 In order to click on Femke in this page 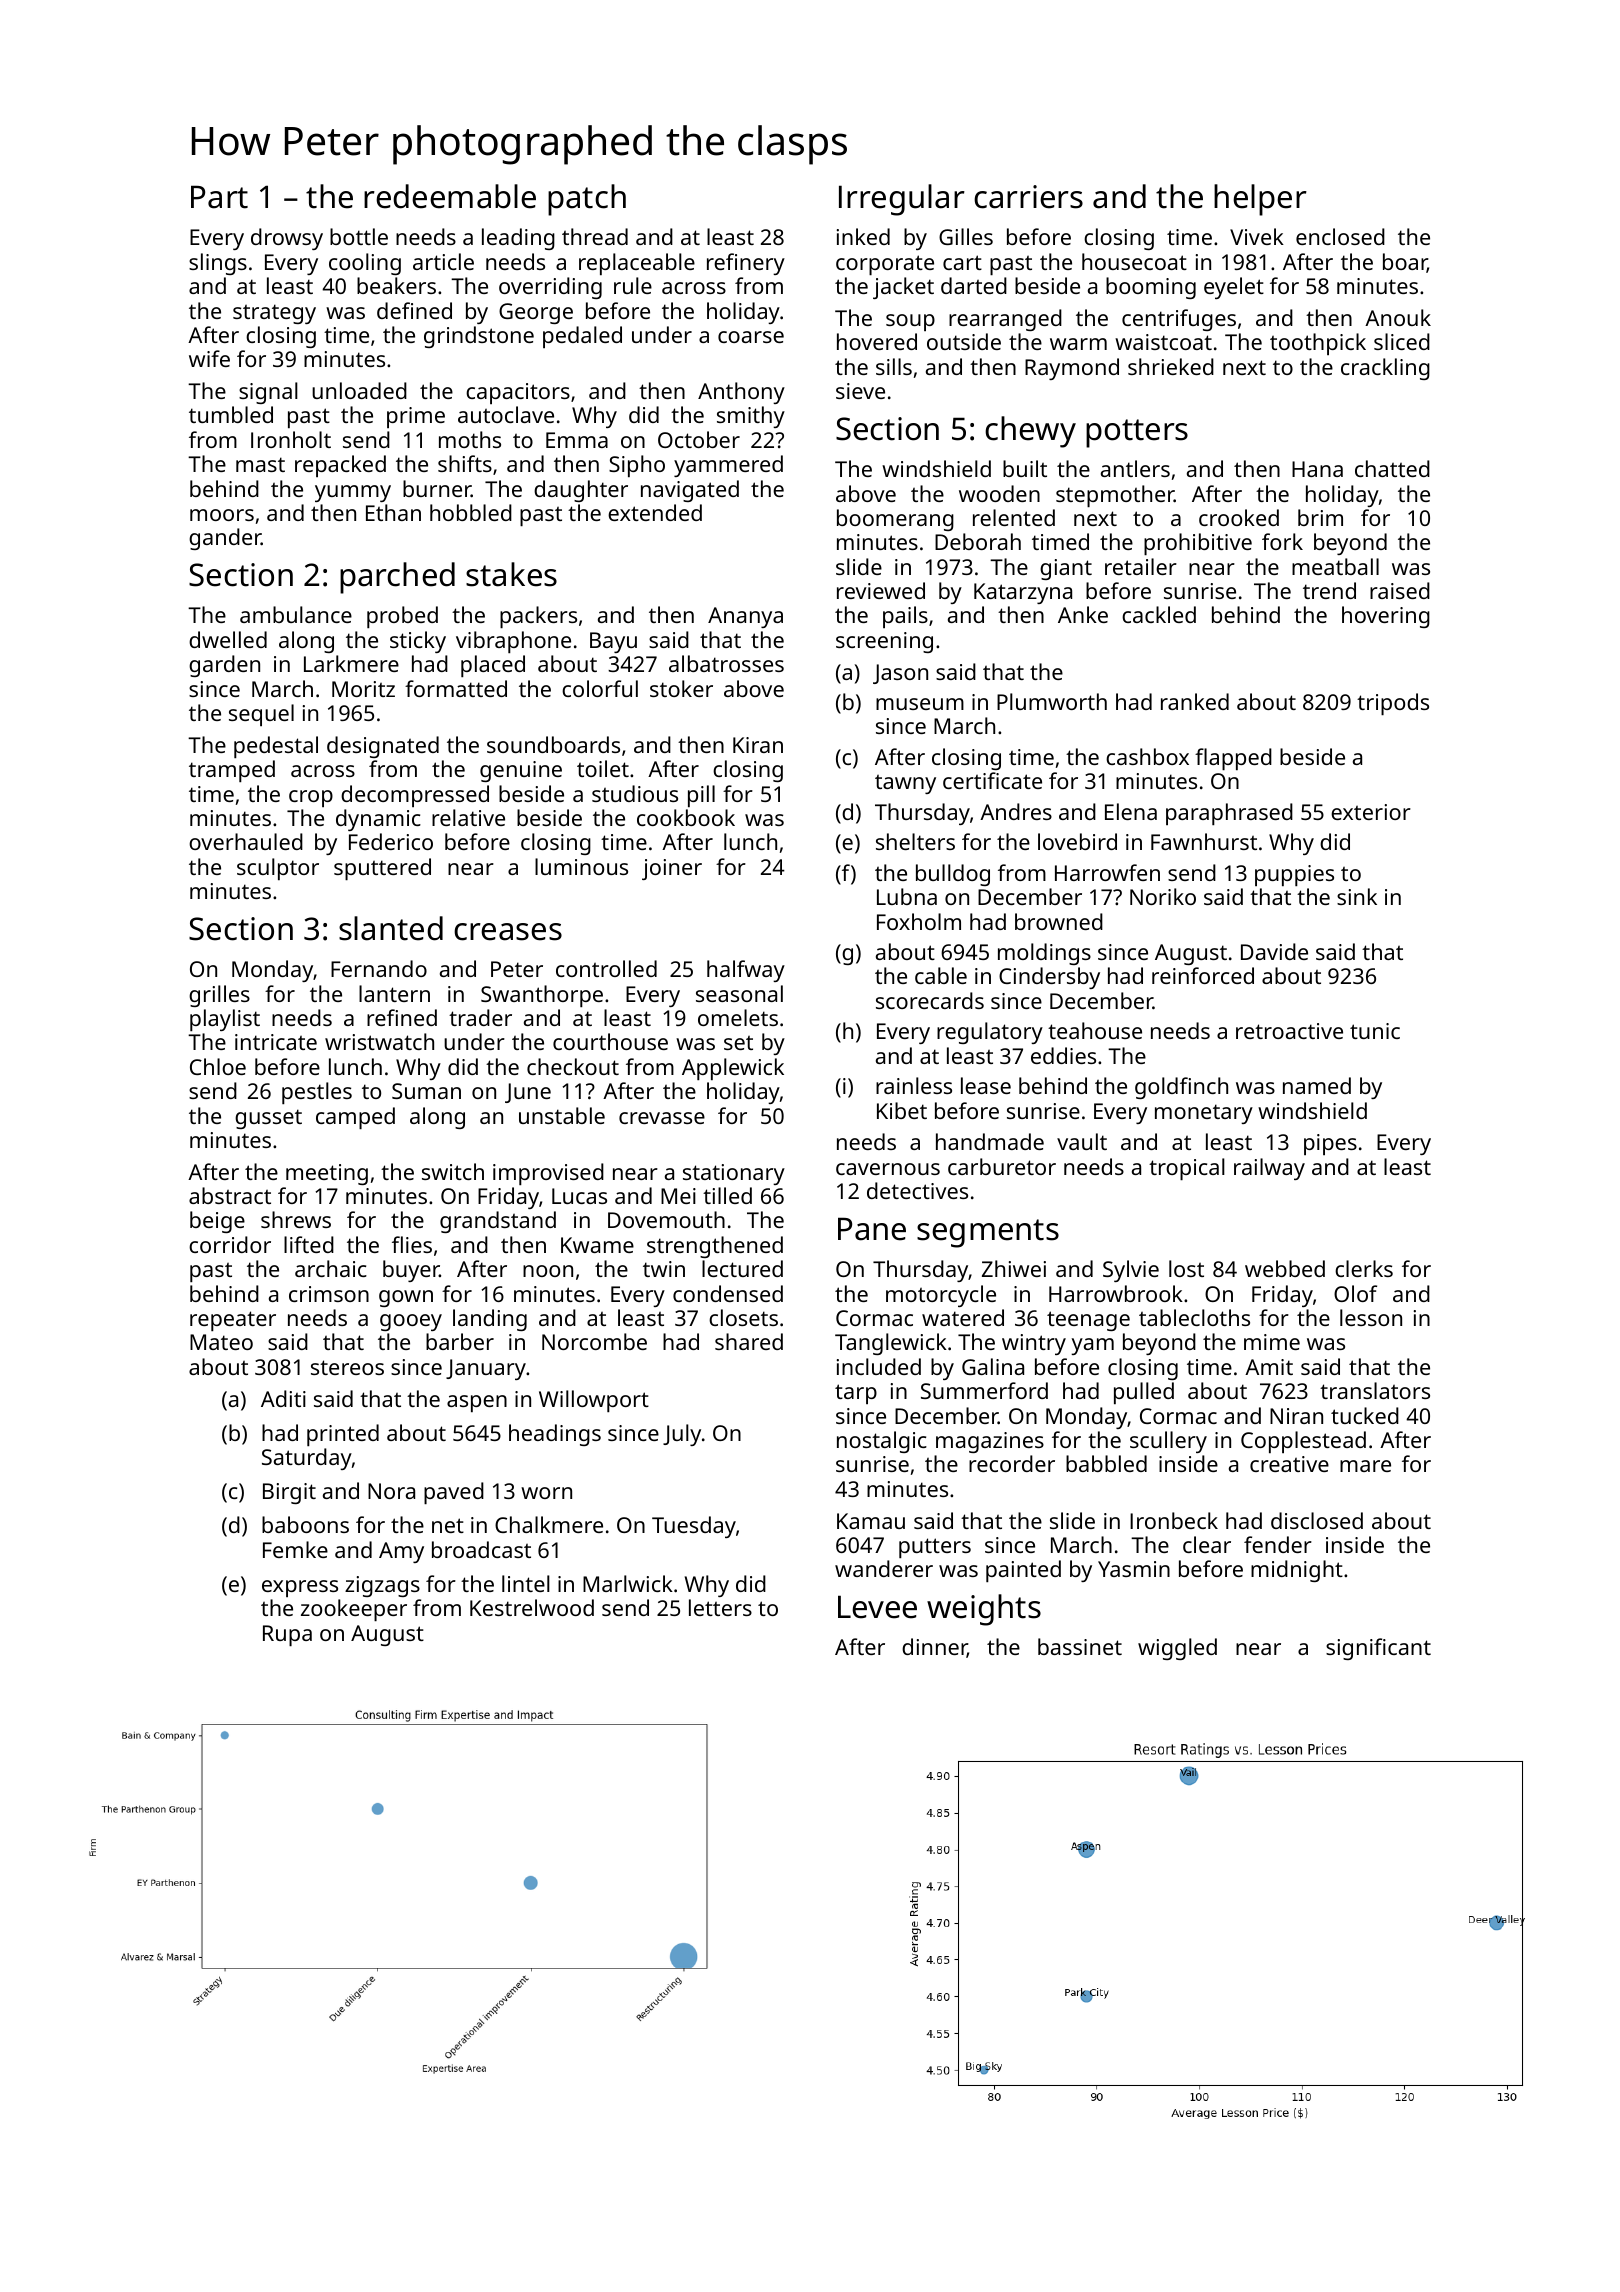, I will do `click(295, 1549)`.
